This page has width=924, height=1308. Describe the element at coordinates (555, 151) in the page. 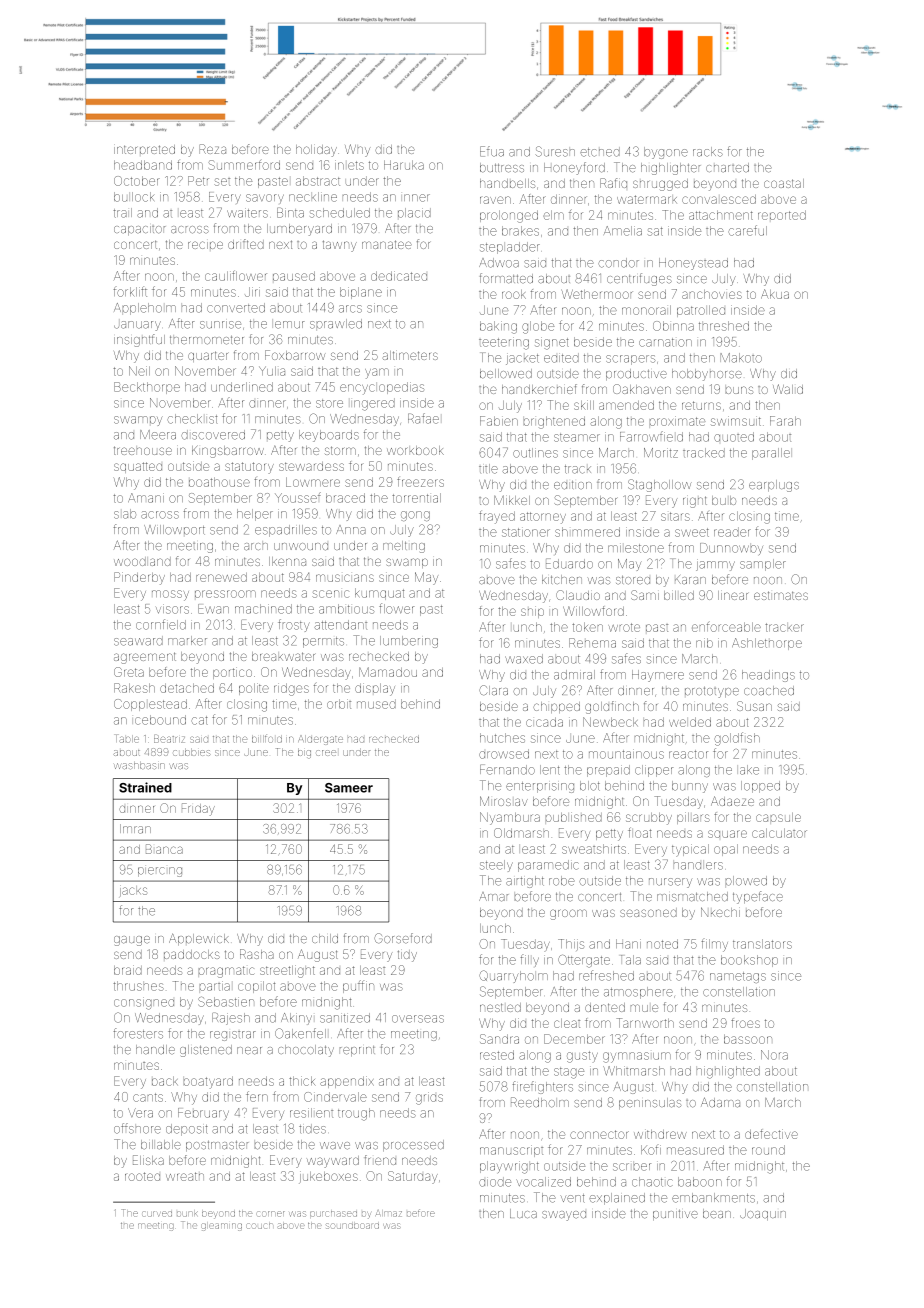

I see `Suresh` at that location.
